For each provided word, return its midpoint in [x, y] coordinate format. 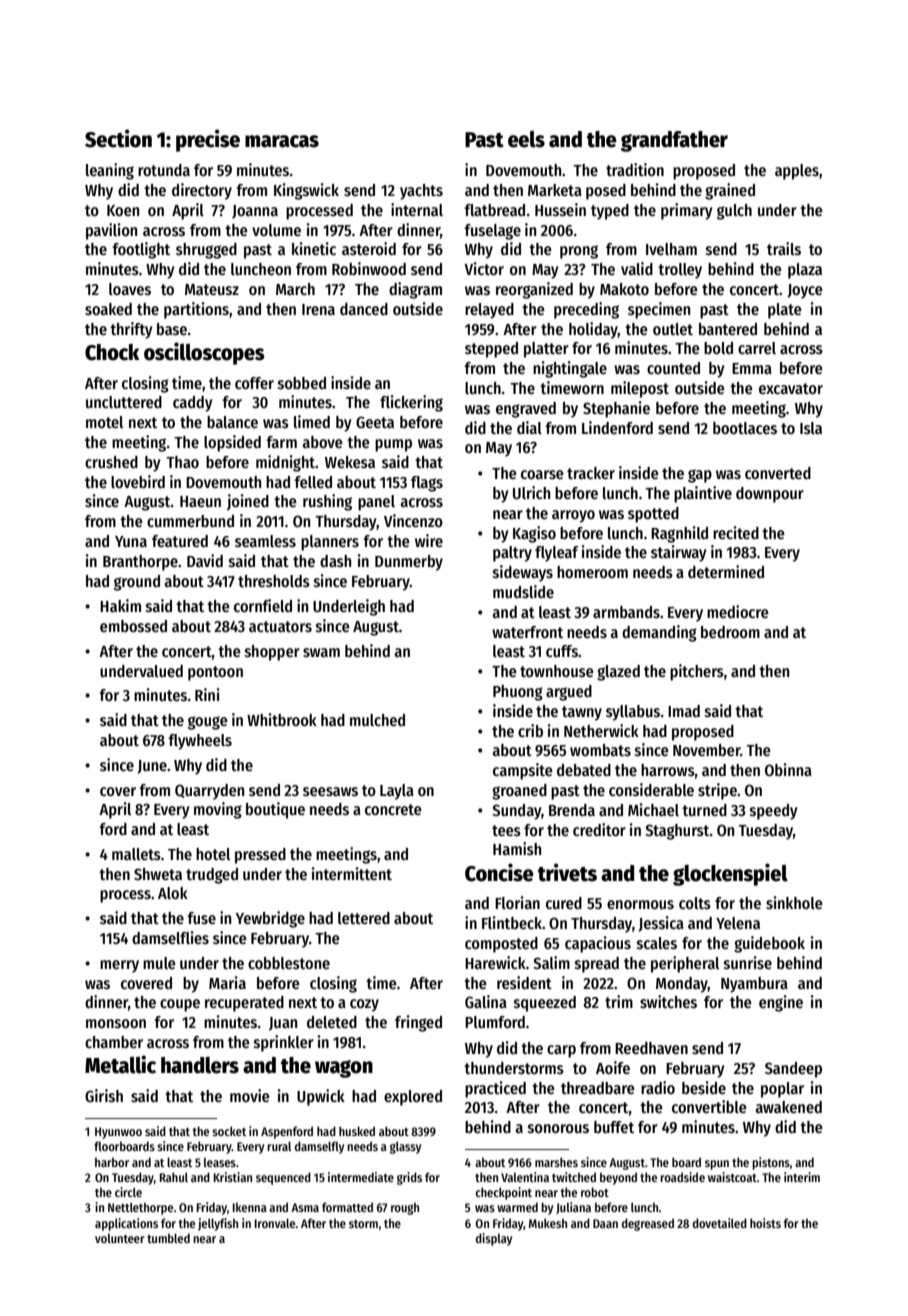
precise [208, 140]
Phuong [518, 693]
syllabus [633, 713]
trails [784, 249]
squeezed [545, 1004]
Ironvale [275, 1223]
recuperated [244, 1004]
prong [579, 252]
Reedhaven [651, 1048]
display [494, 1239]
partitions [196, 310]
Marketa [555, 190]
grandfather [674, 141]
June [152, 767]
